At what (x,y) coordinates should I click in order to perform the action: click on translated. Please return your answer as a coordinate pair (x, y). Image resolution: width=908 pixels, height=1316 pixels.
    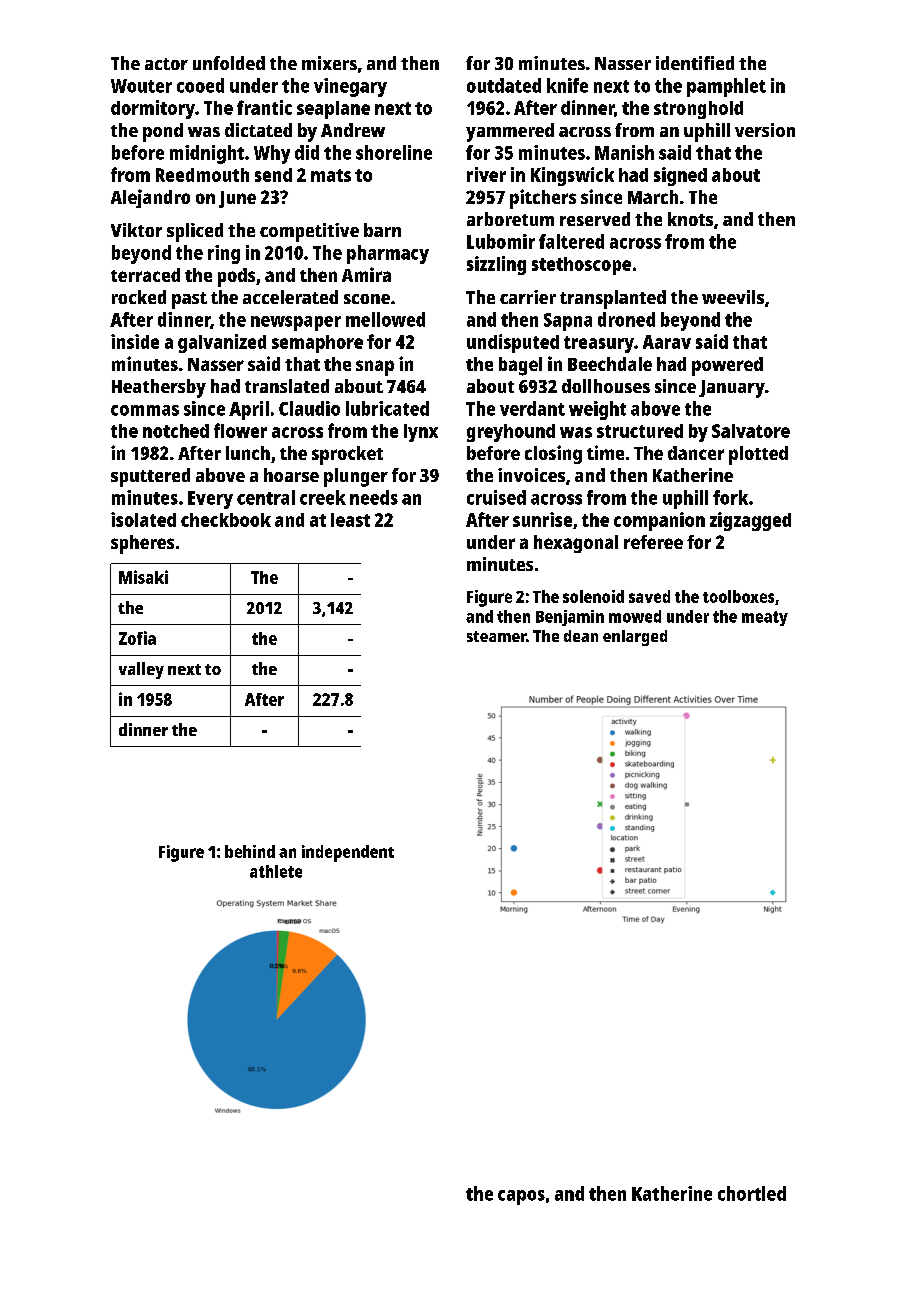
    Looking at the image, I should click on (287, 386).
